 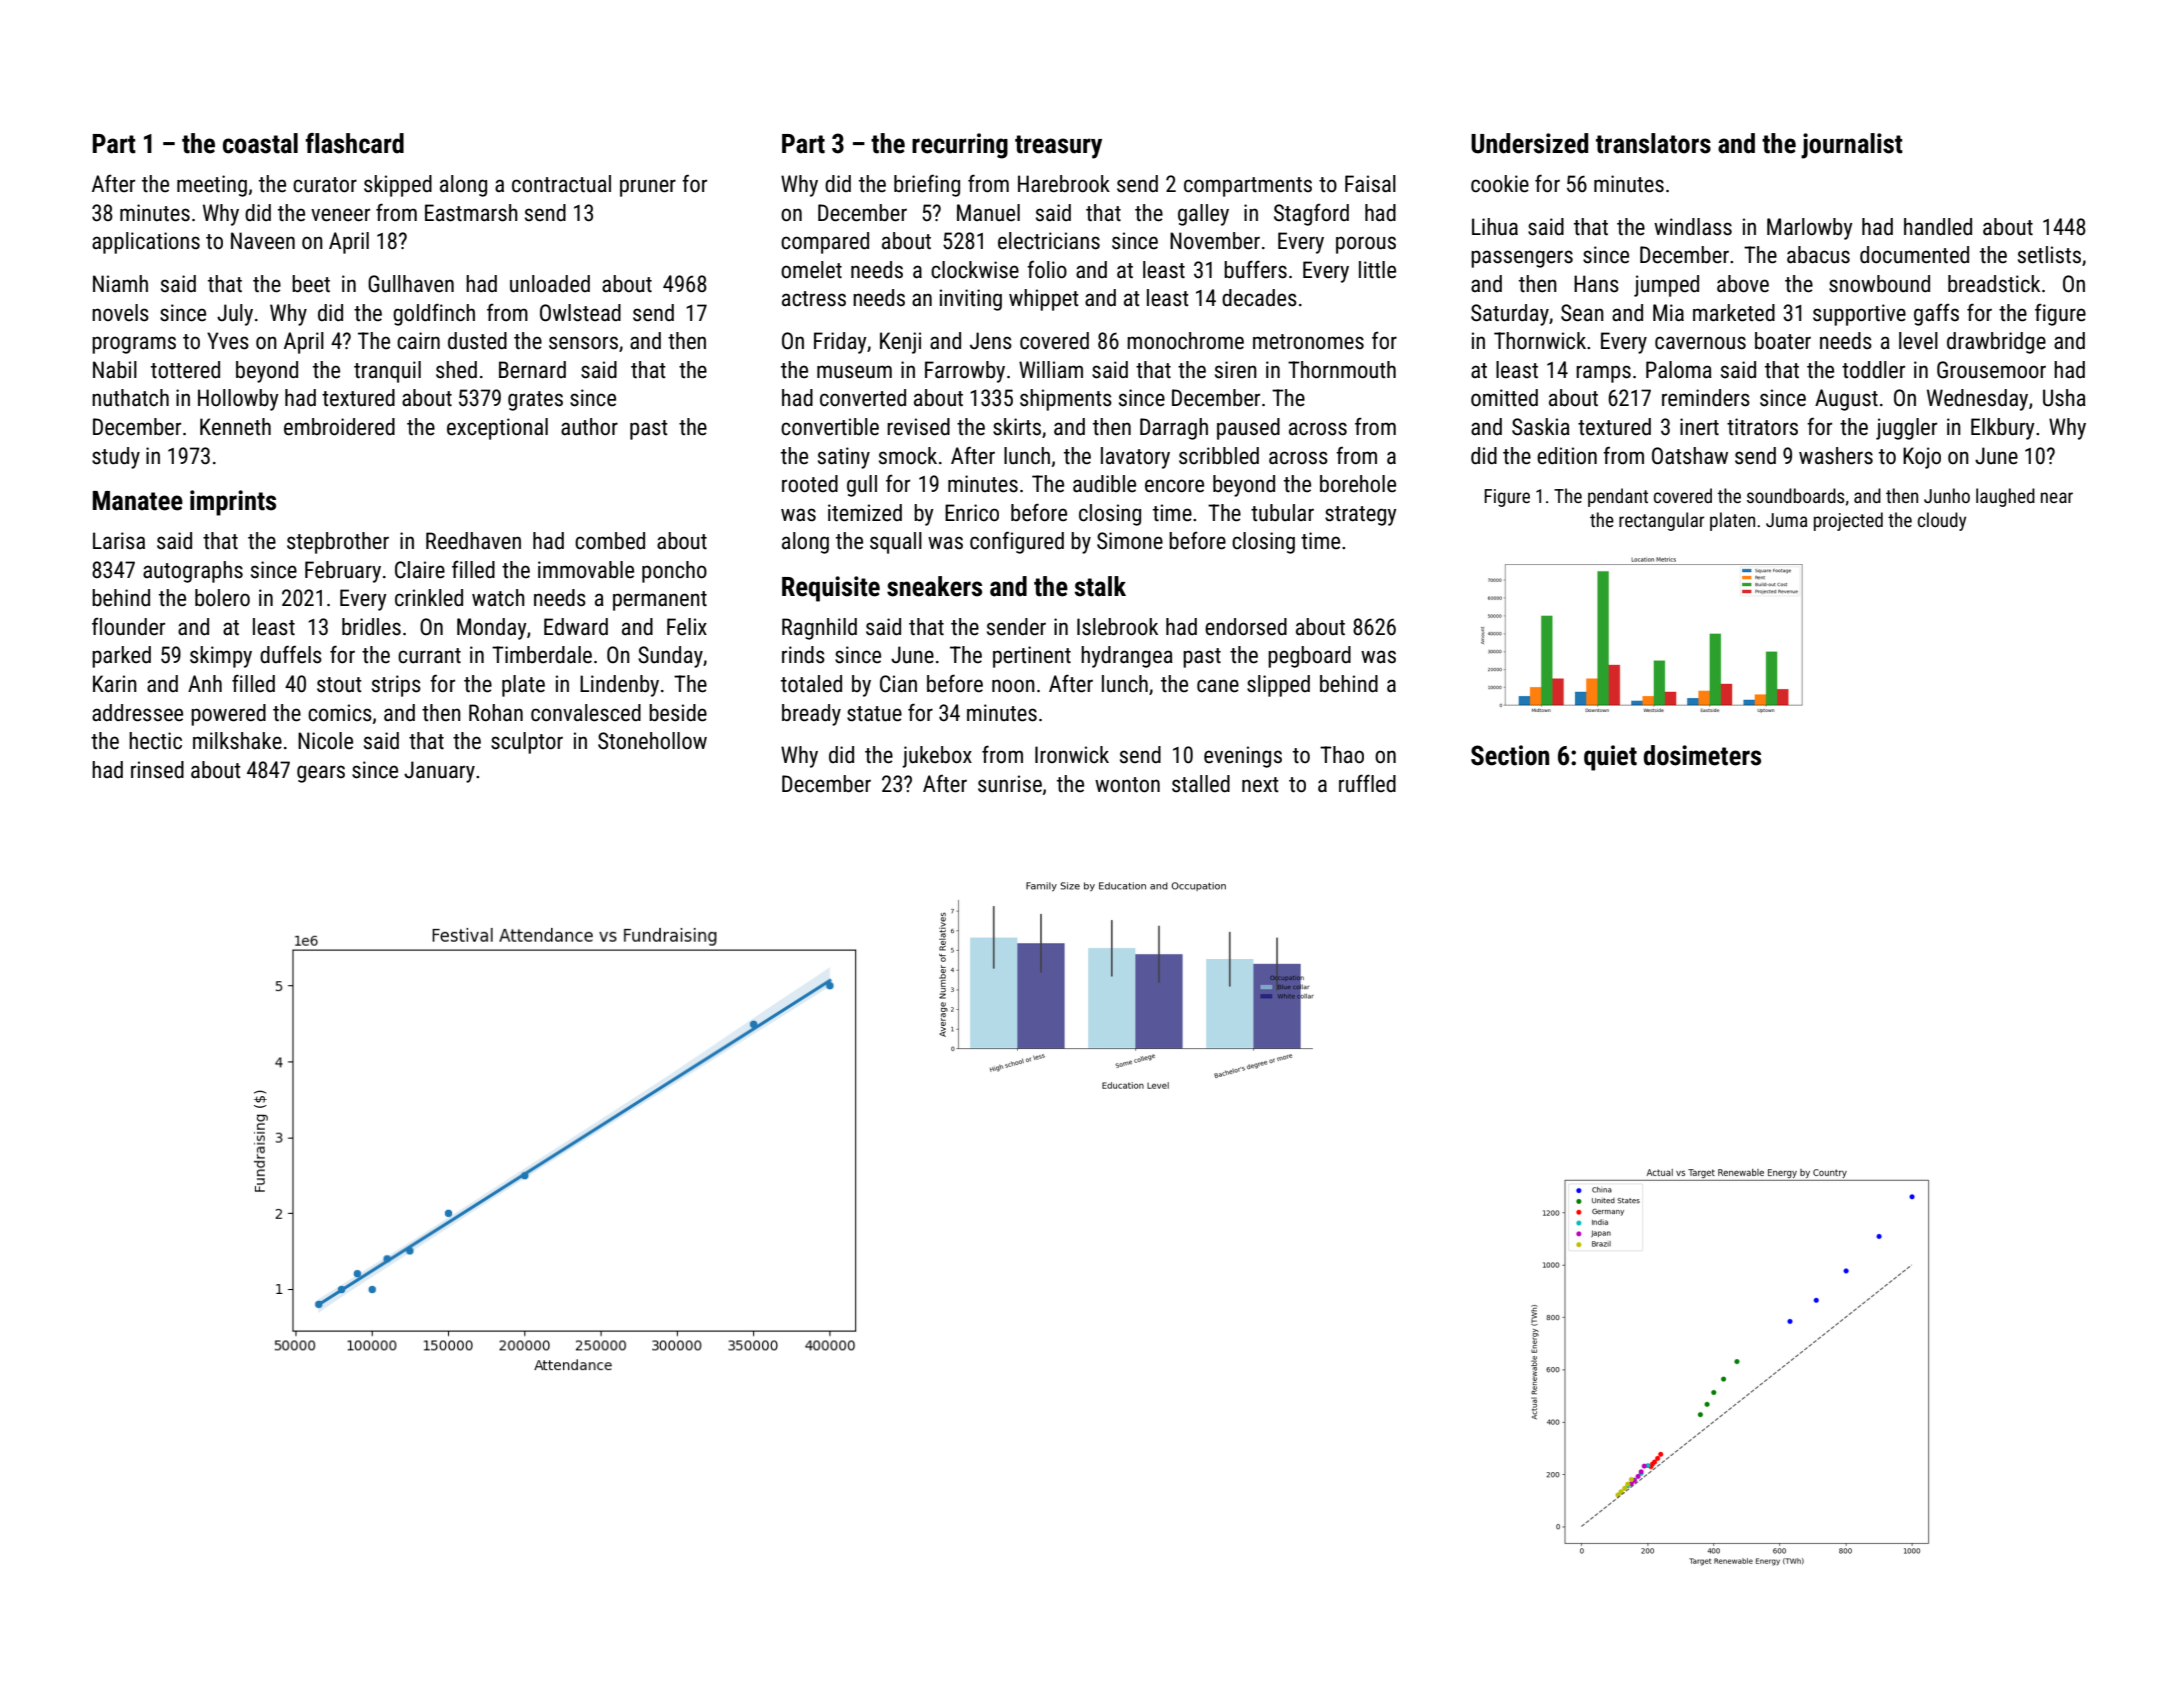 I want to click on Manatee, so click(x=138, y=501).
